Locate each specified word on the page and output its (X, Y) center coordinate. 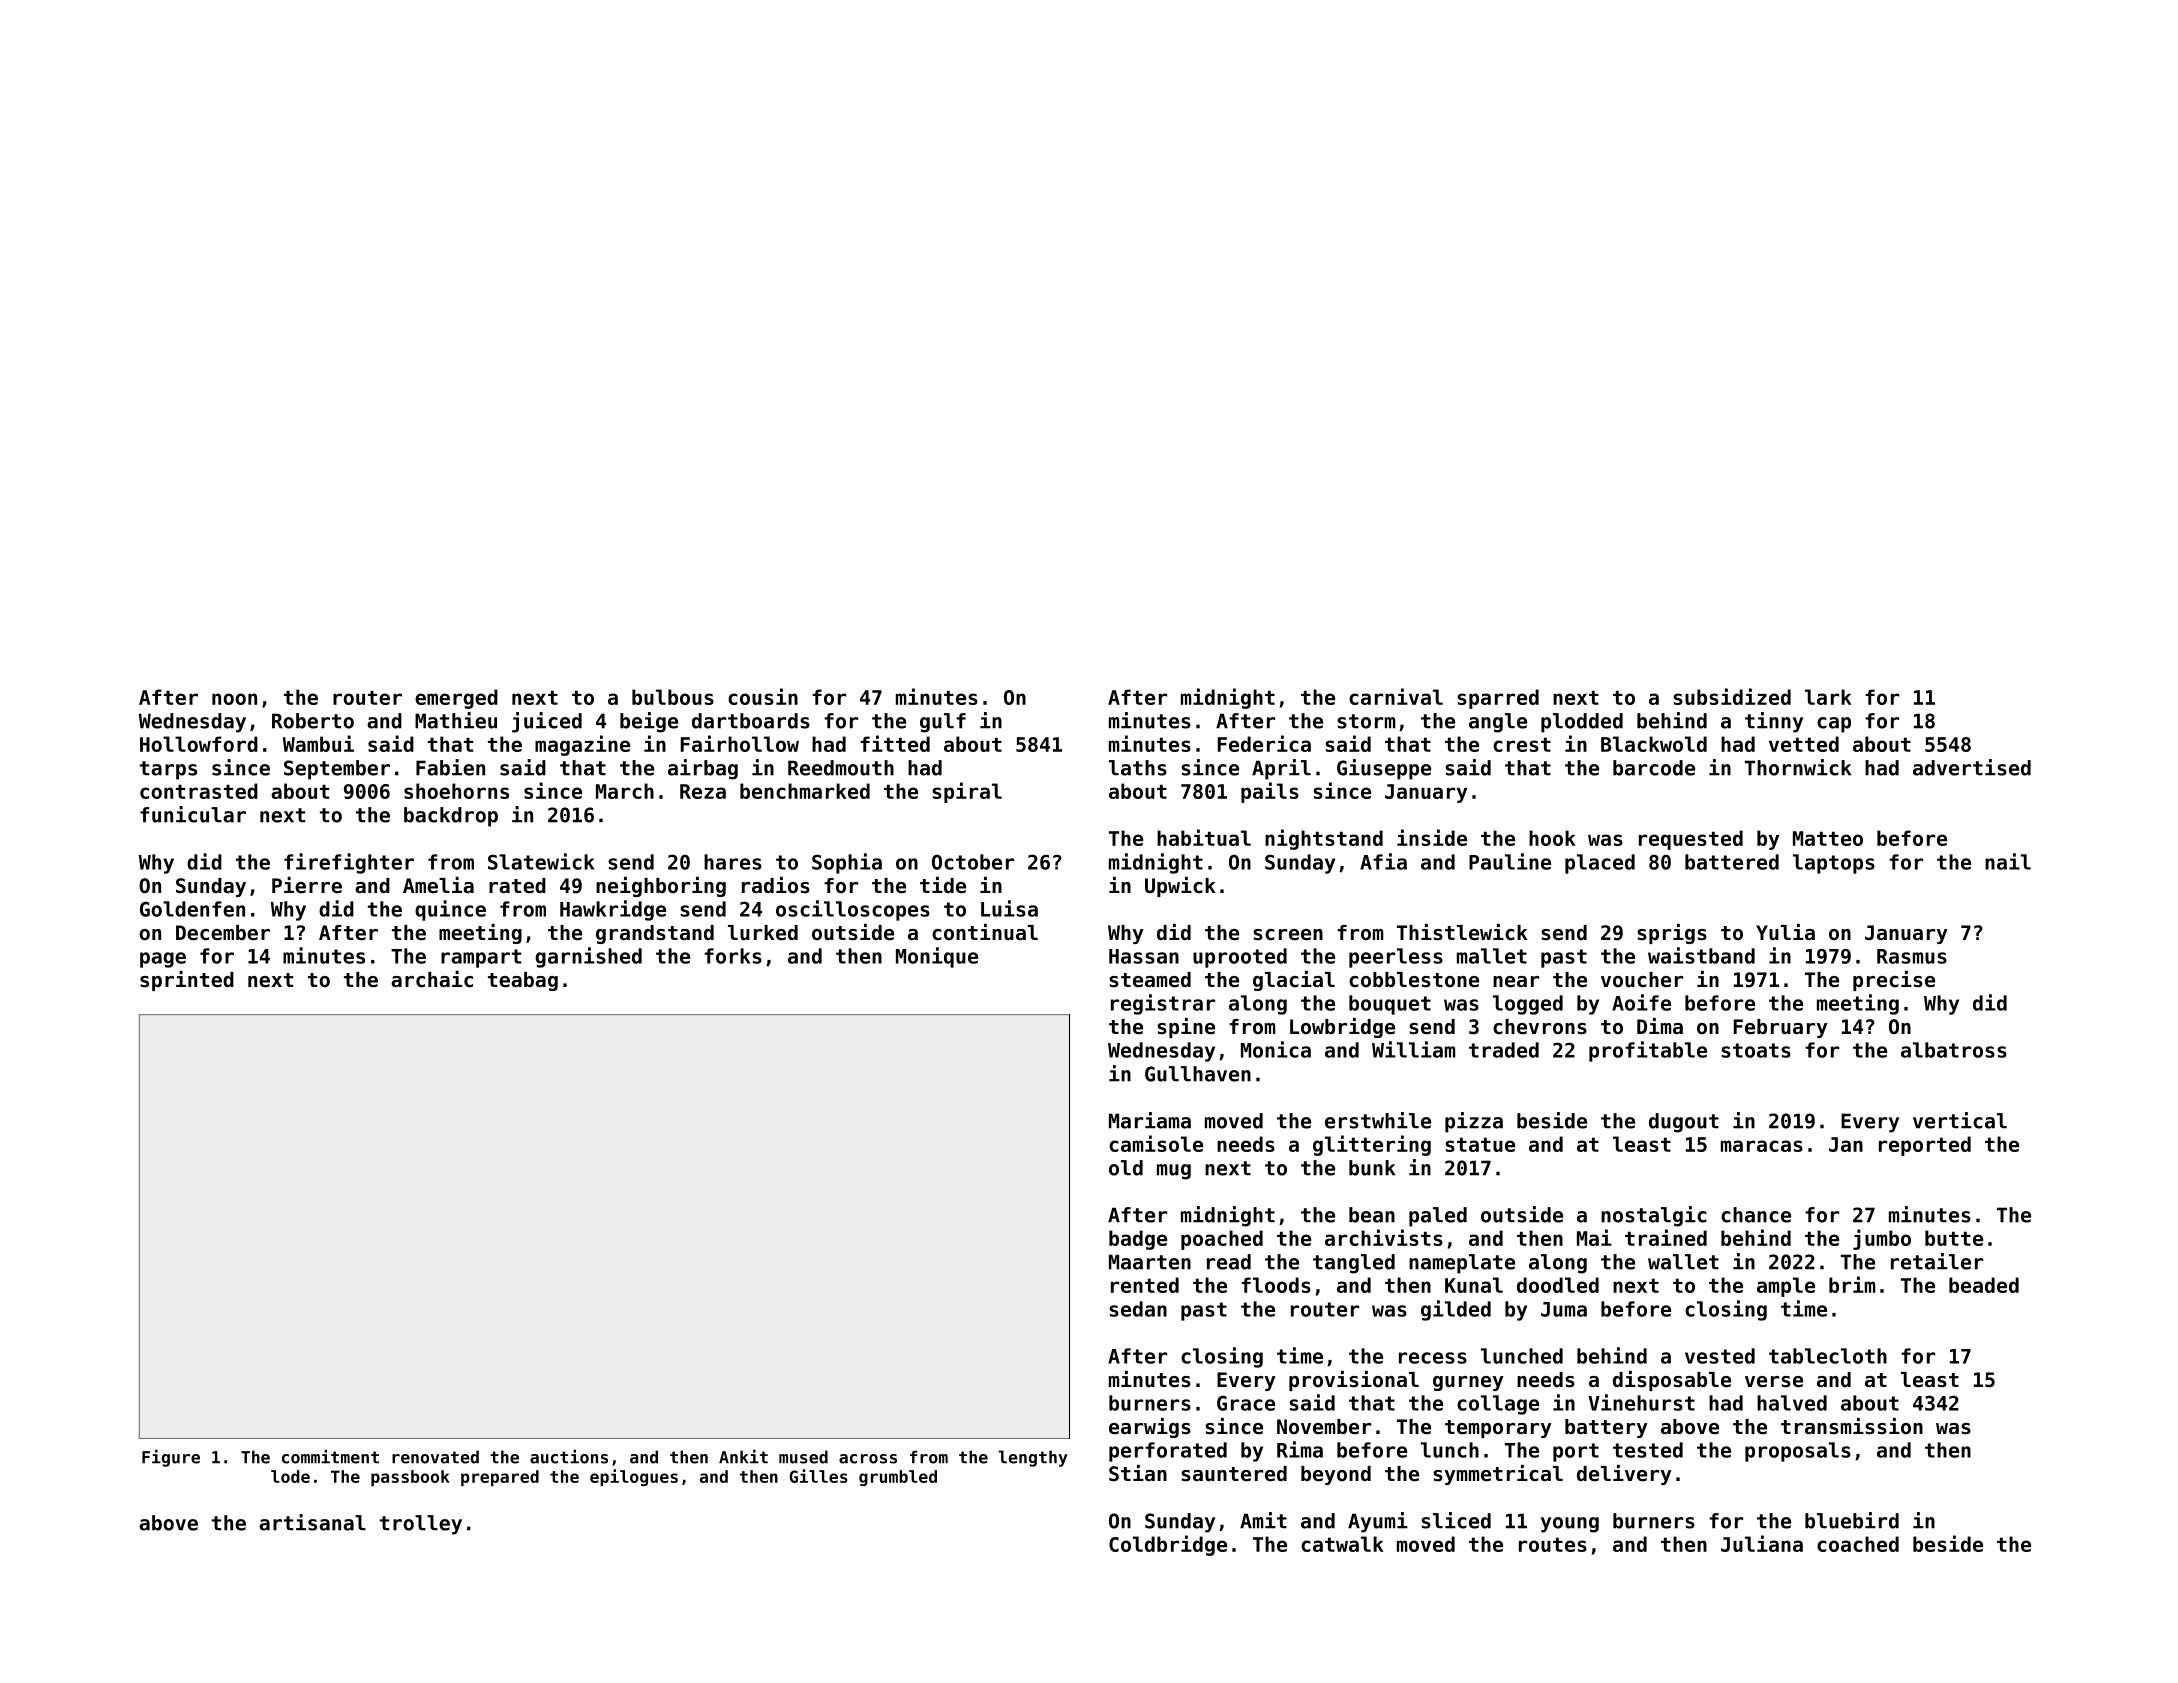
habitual (1204, 837)
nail (2008, 861)
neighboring (661, 887)
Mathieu (456, 720)
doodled (1558, 1285)
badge (1138, 1240)
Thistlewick (1462, 932)
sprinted (187, 981)
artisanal (312, 1522)
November (1324, 1427)
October (973, 862)
